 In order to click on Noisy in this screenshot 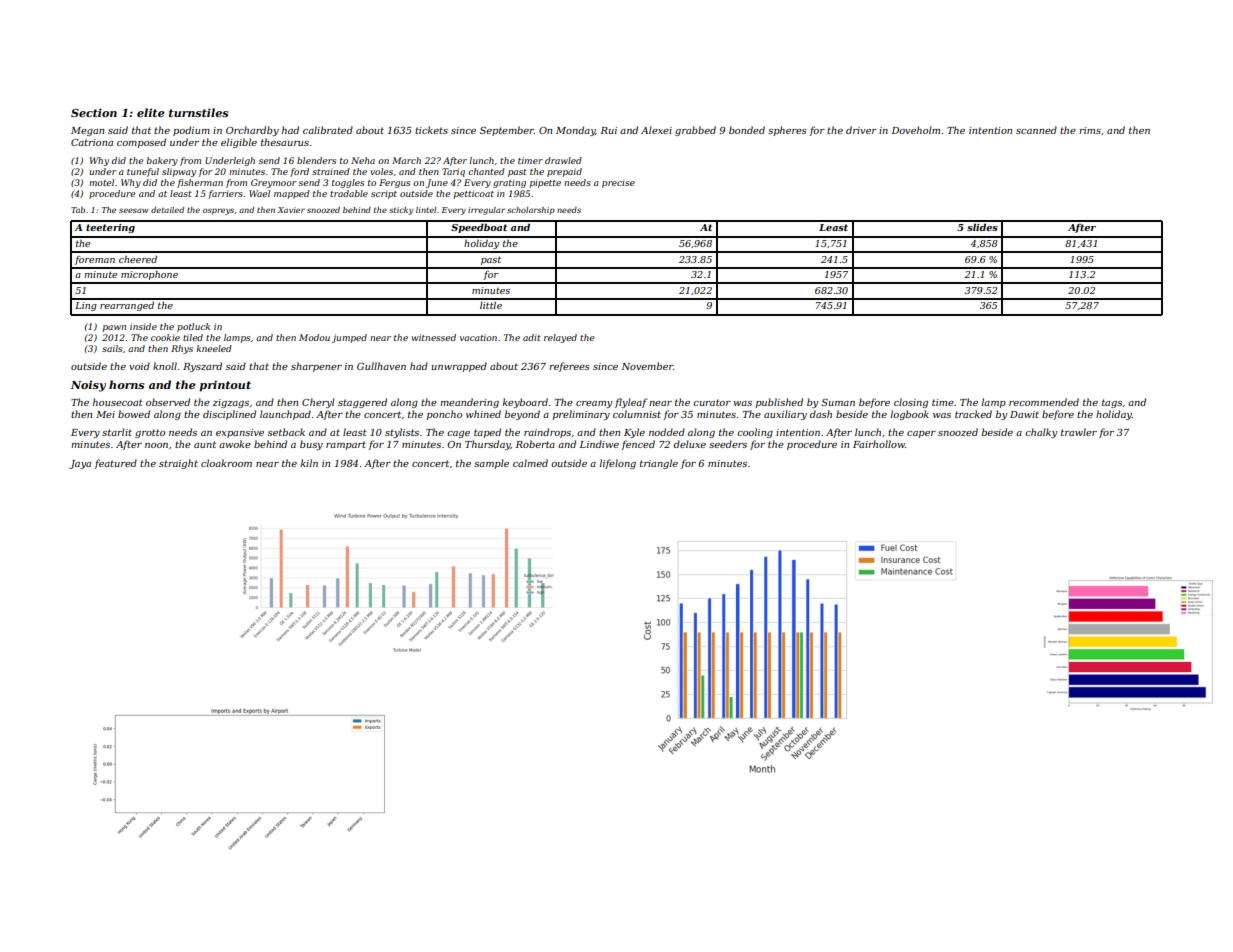, I will do `click(88, 386)`.
